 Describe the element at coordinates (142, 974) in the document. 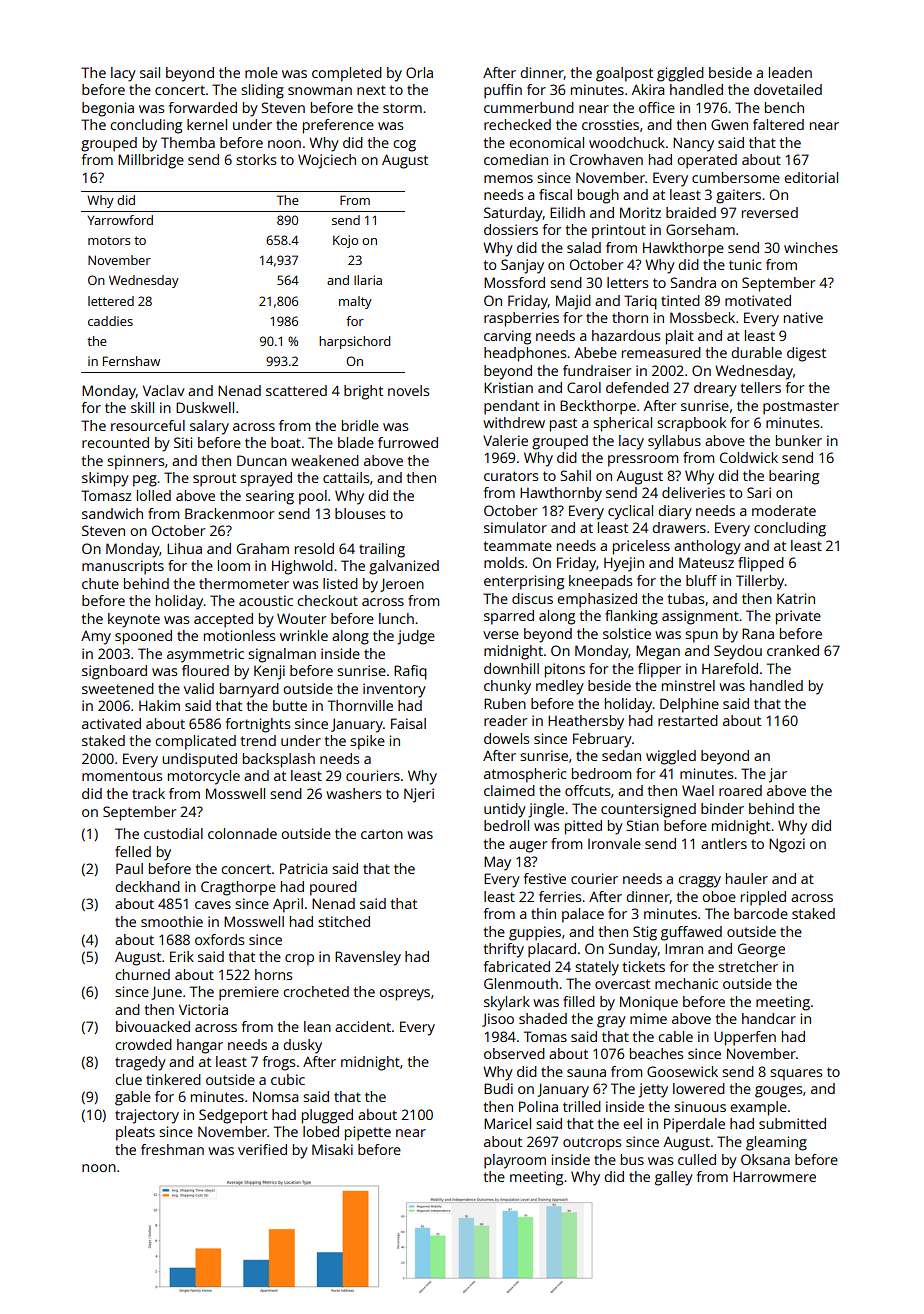

I see `churned` at that location.
